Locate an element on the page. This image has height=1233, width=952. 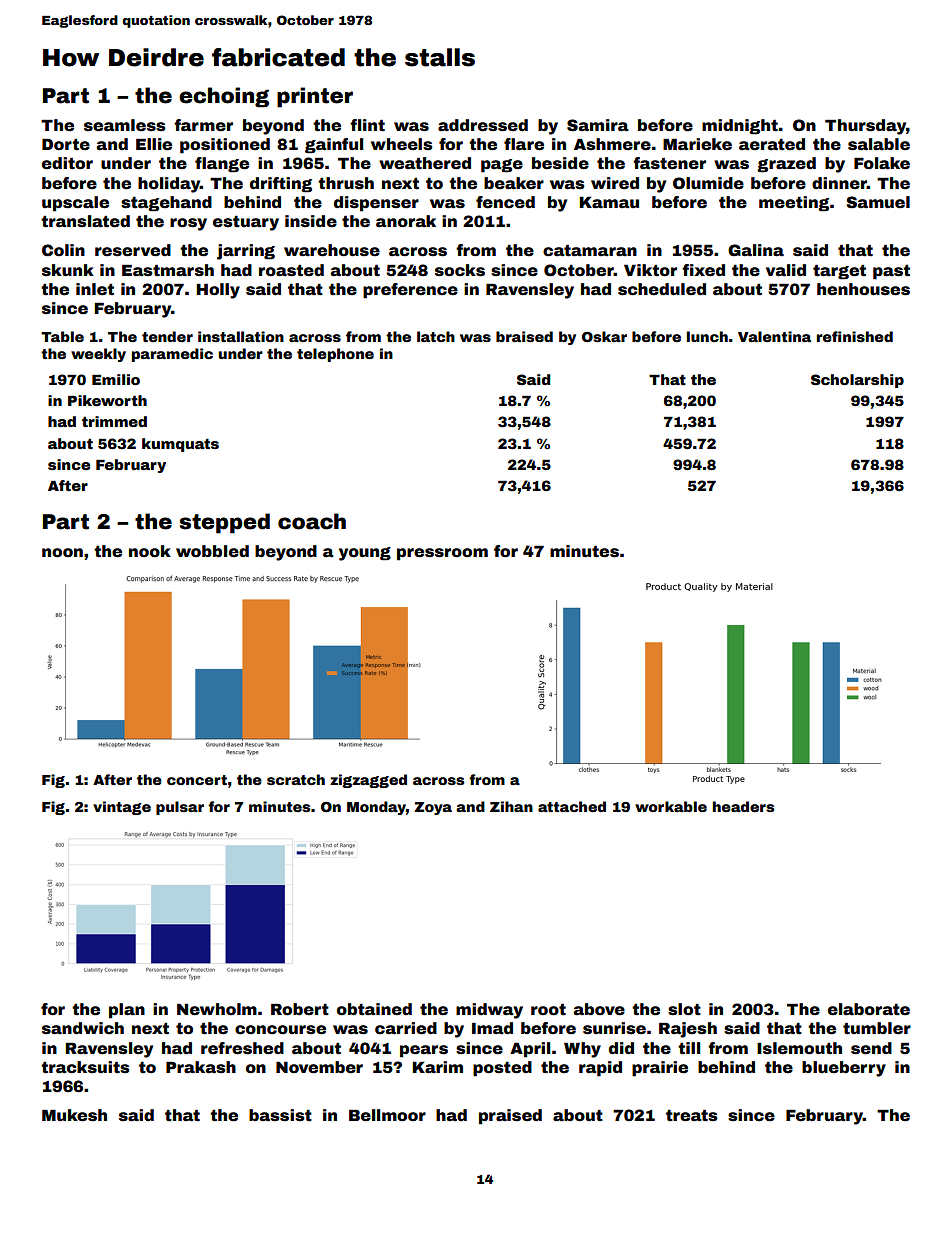
Zoya is located at coordinates (433, 808).
